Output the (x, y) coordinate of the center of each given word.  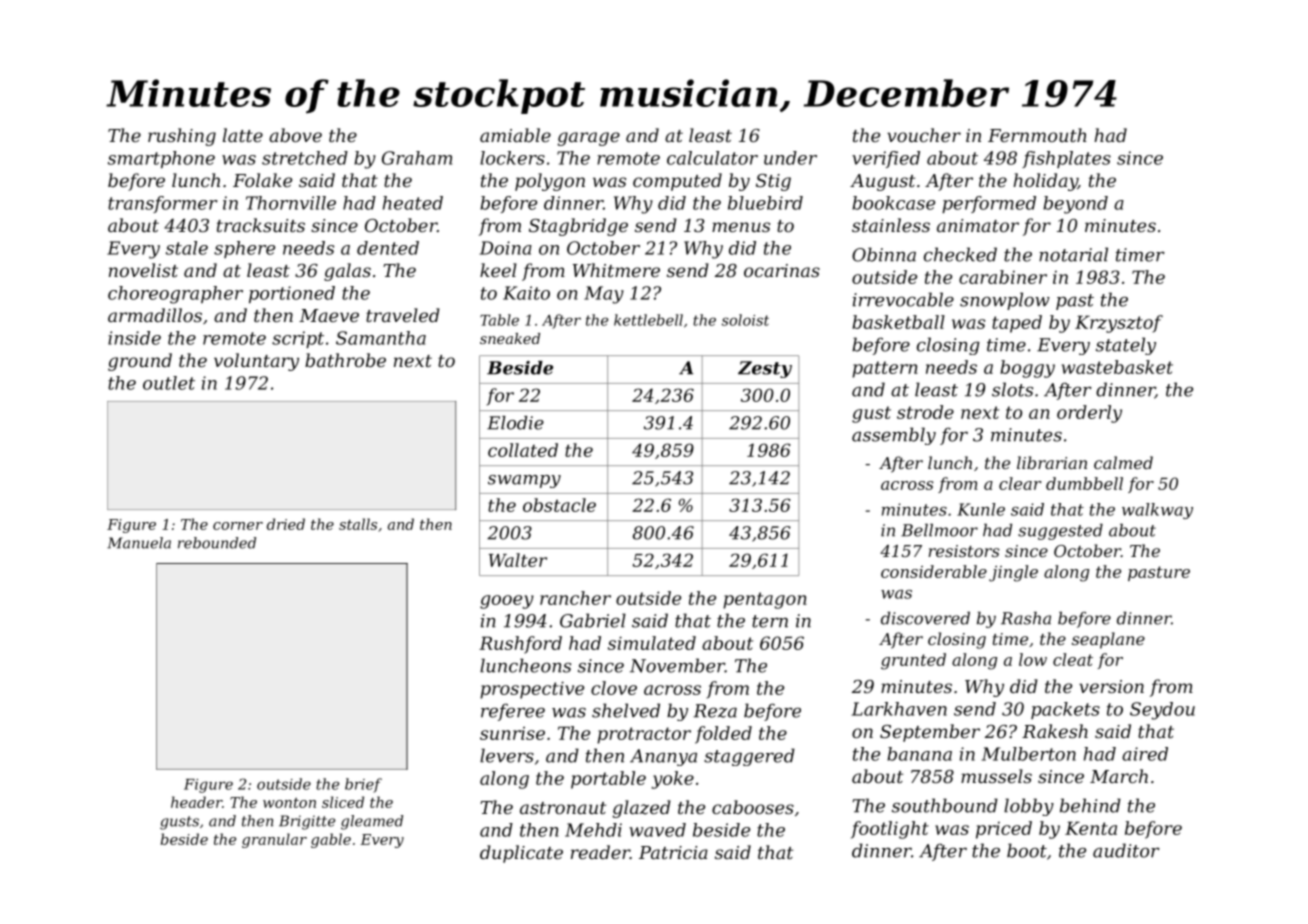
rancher (575, 598)
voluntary (256, 362)
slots (1012, 389)
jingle (1013, 573)
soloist (745, 320)
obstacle (559, 505)
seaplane (1108, 640)
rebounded (217, 543)
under (790, 158)
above (295, 135)
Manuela (139, 543)
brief (363, 785)
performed (989, 204)
